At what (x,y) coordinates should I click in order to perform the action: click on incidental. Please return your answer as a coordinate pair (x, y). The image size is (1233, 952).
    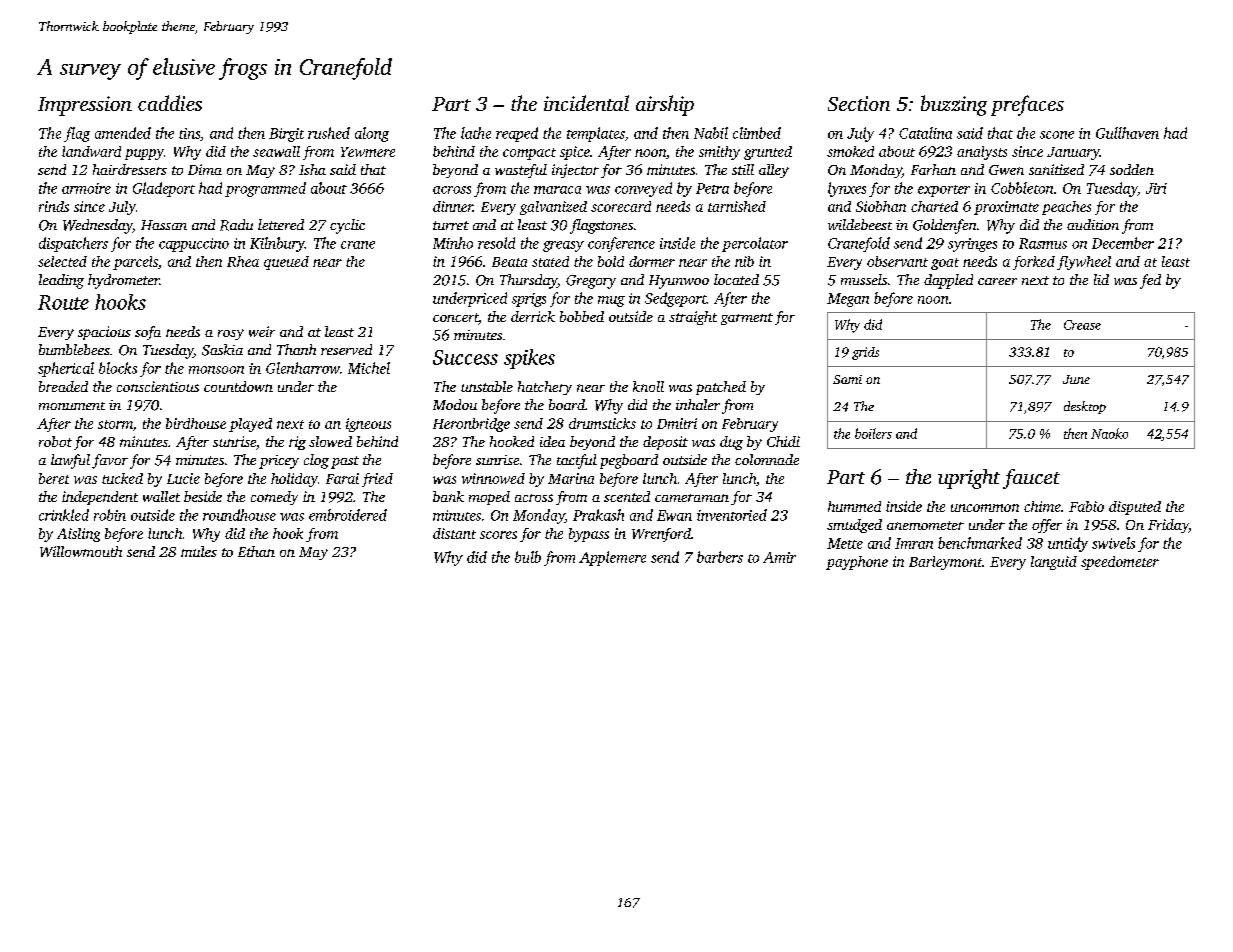
    Looking at the image, I should click on (586, 103).
